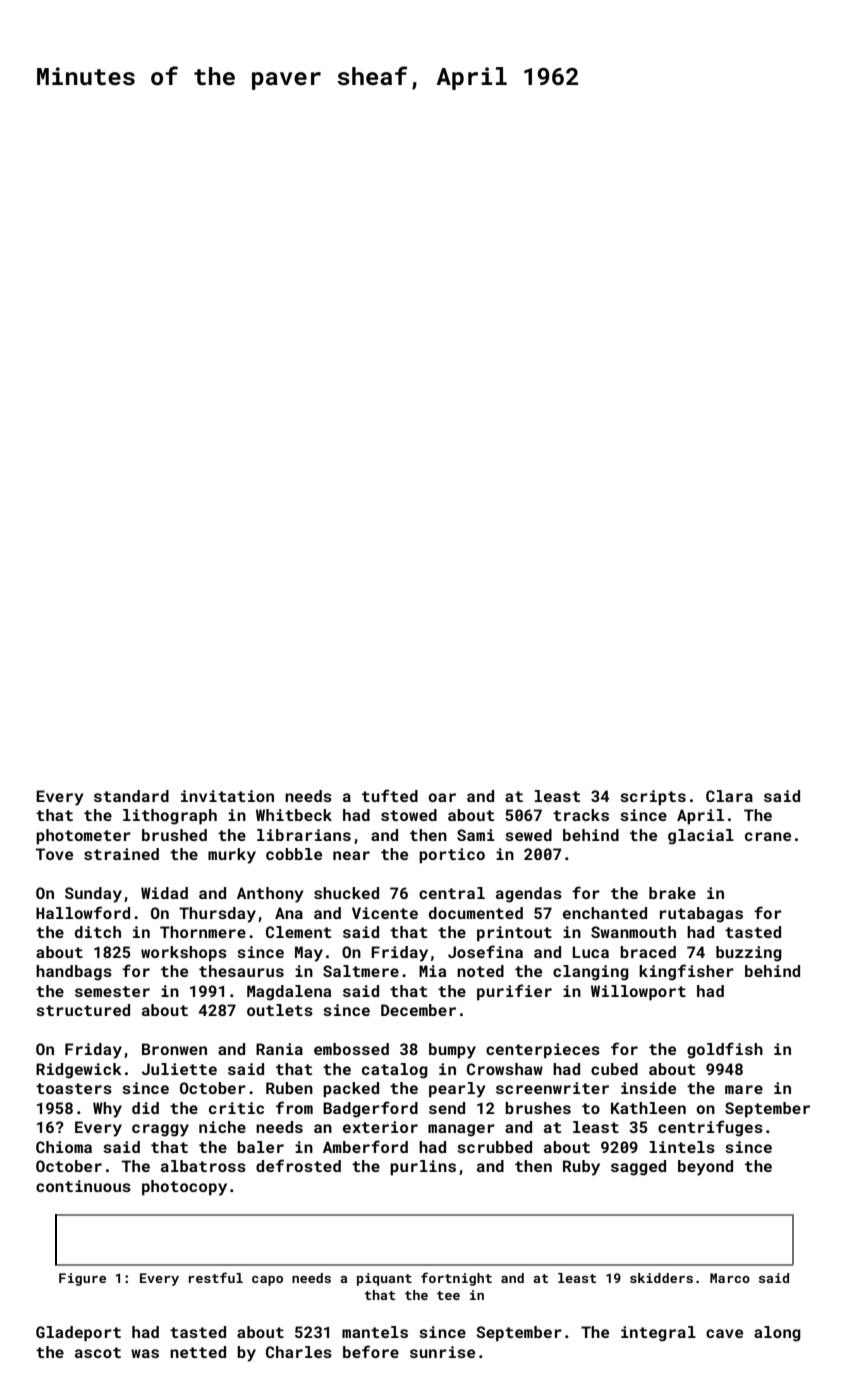 This screenshot has height=1400, width=849. What do you see at coordinates (514, 992) in the screenshot?
I see `purifier` at bounding box center [514, 992].
